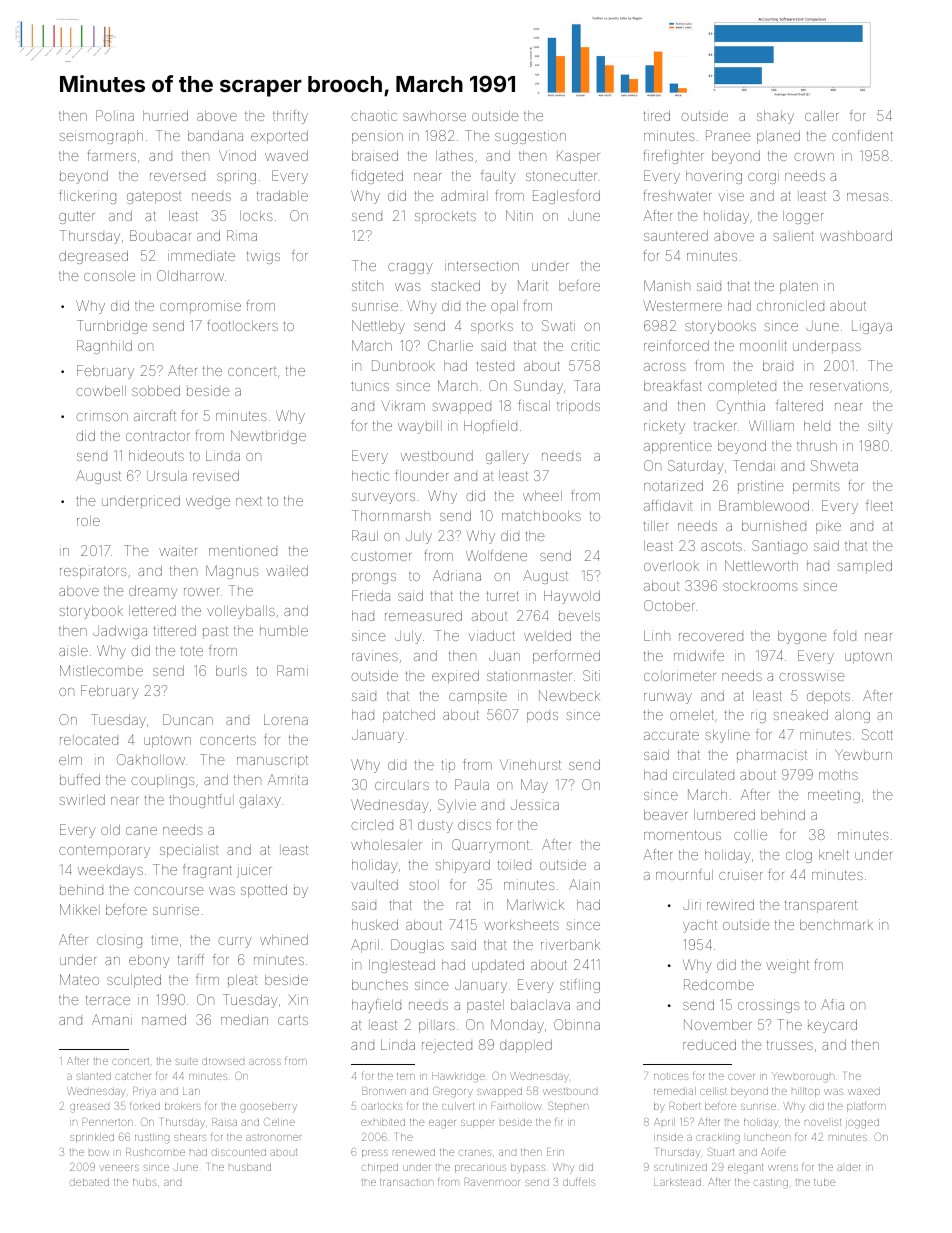 The height and width of the screenshot is (1233, 952). Describe the element at coordinates (824, 1182) in the screenshot. I see `tube` at that location.
